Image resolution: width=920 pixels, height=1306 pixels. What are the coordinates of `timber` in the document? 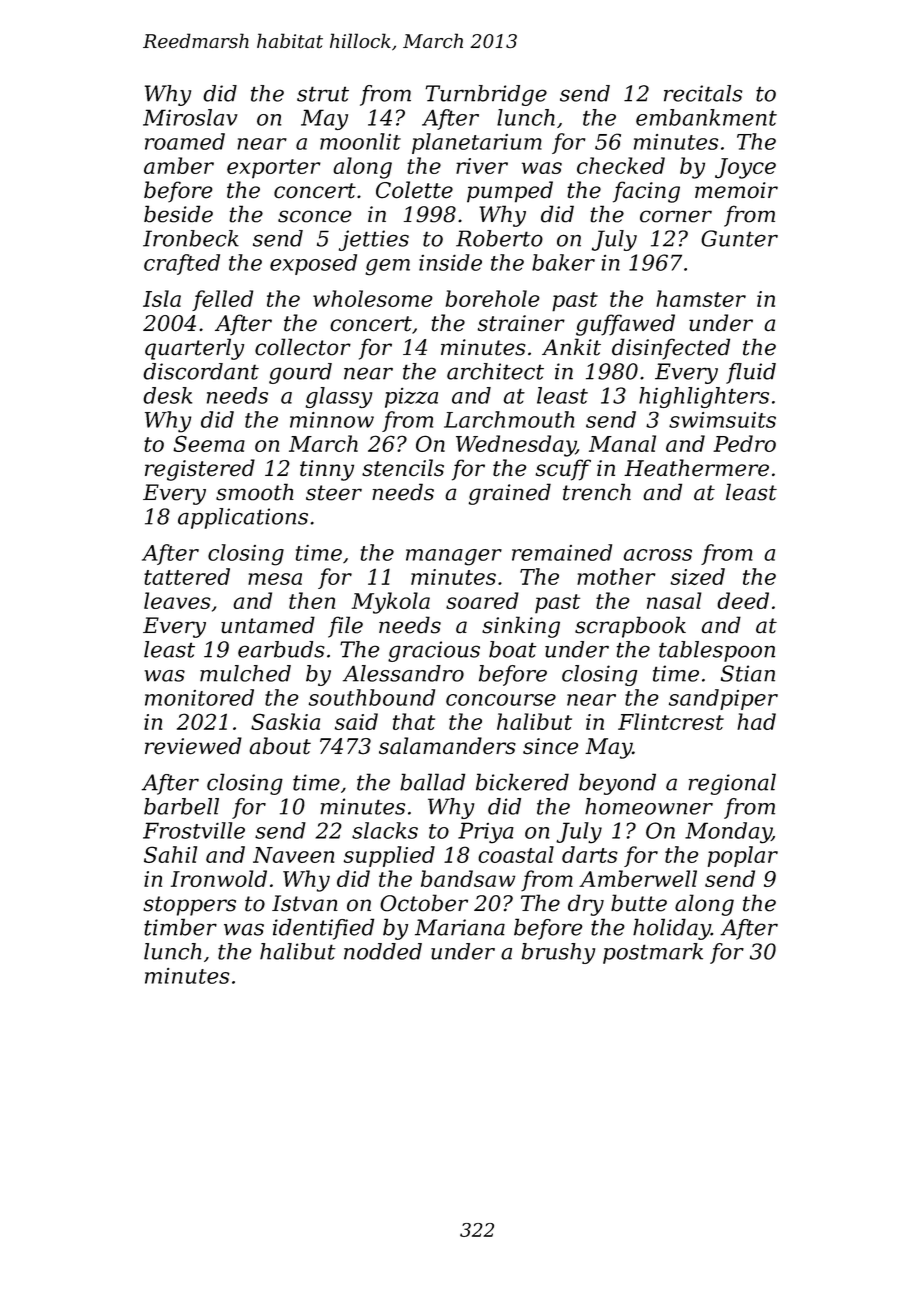 It's located at (180, 927).
